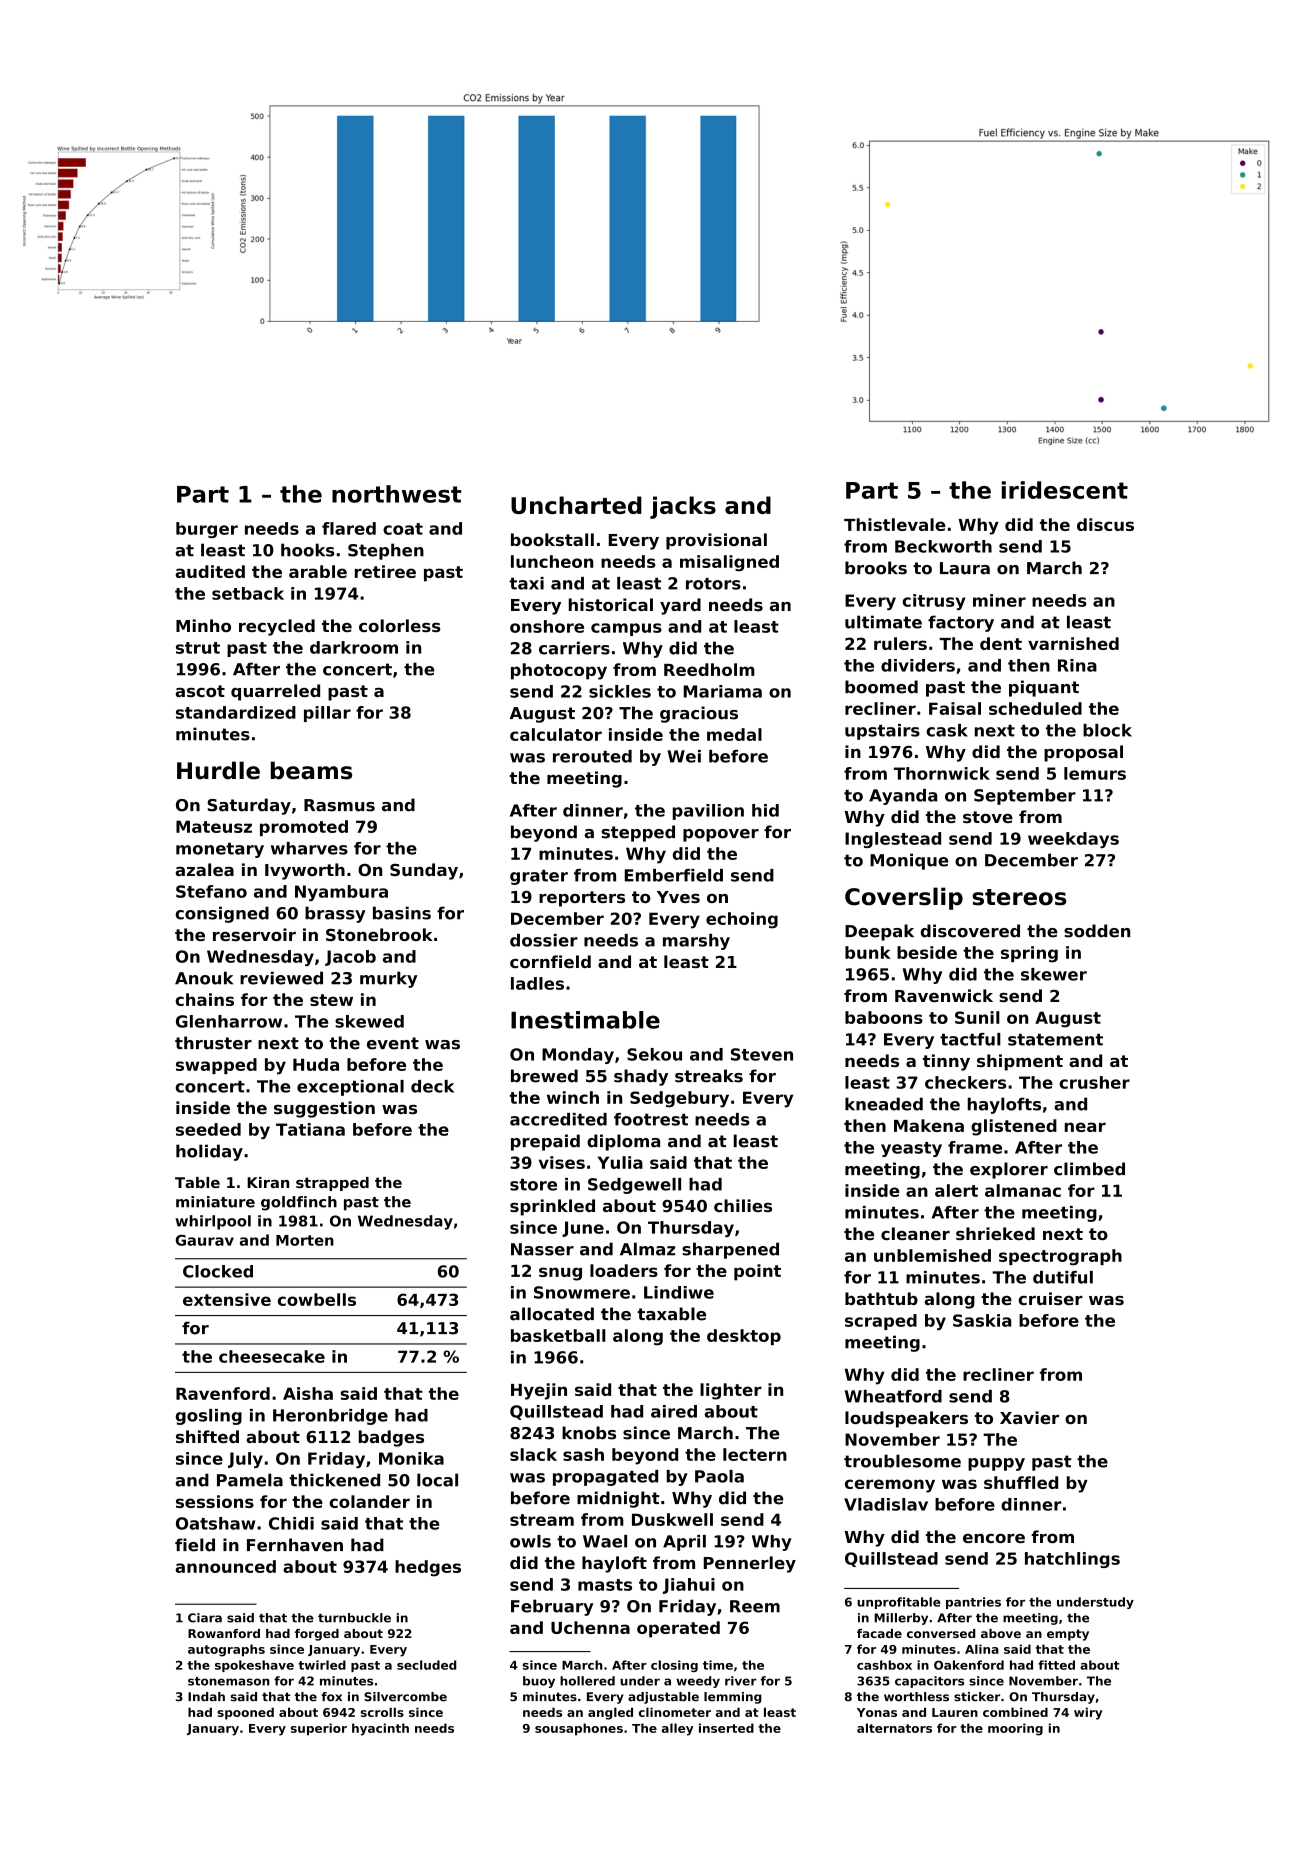 This screenshot has width=1311, height=1854. Describe the element at coordinates (248, 593) in the screenshot. I see `setback` at that location.
